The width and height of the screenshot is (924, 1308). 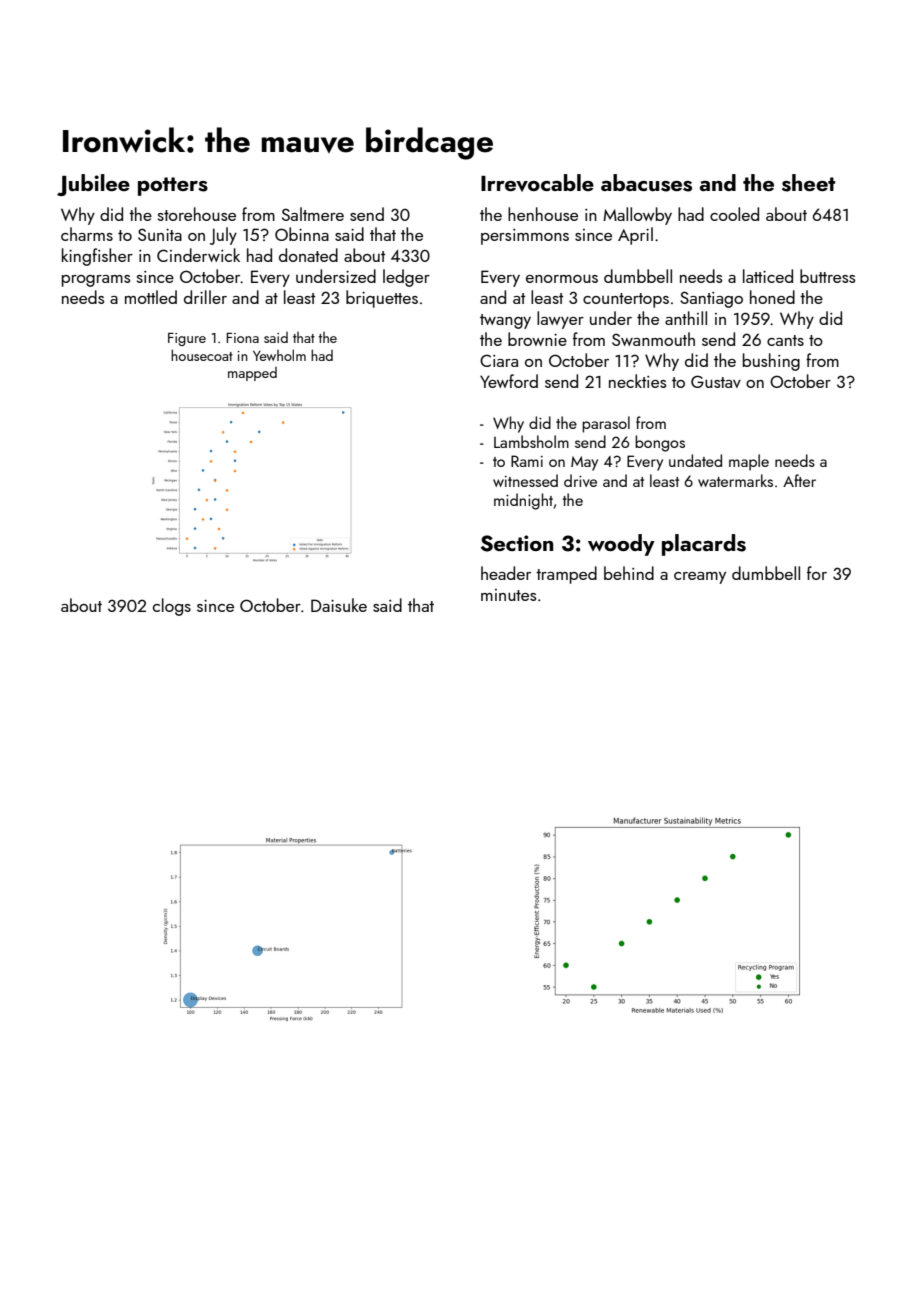 I want to click on placards, so click(x=704, y=545).
